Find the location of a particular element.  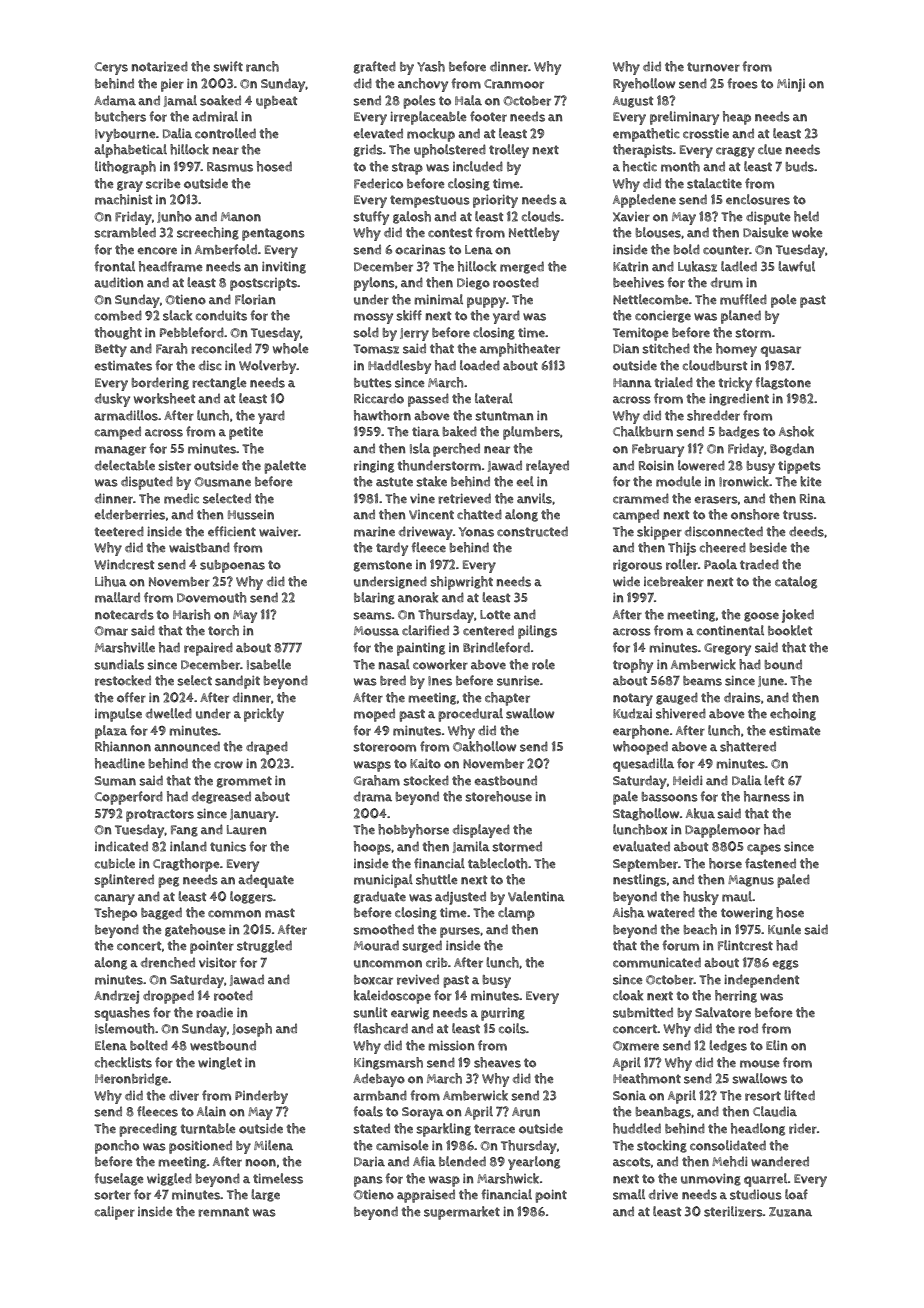

smoothed is located at coordinates (383, 929).
